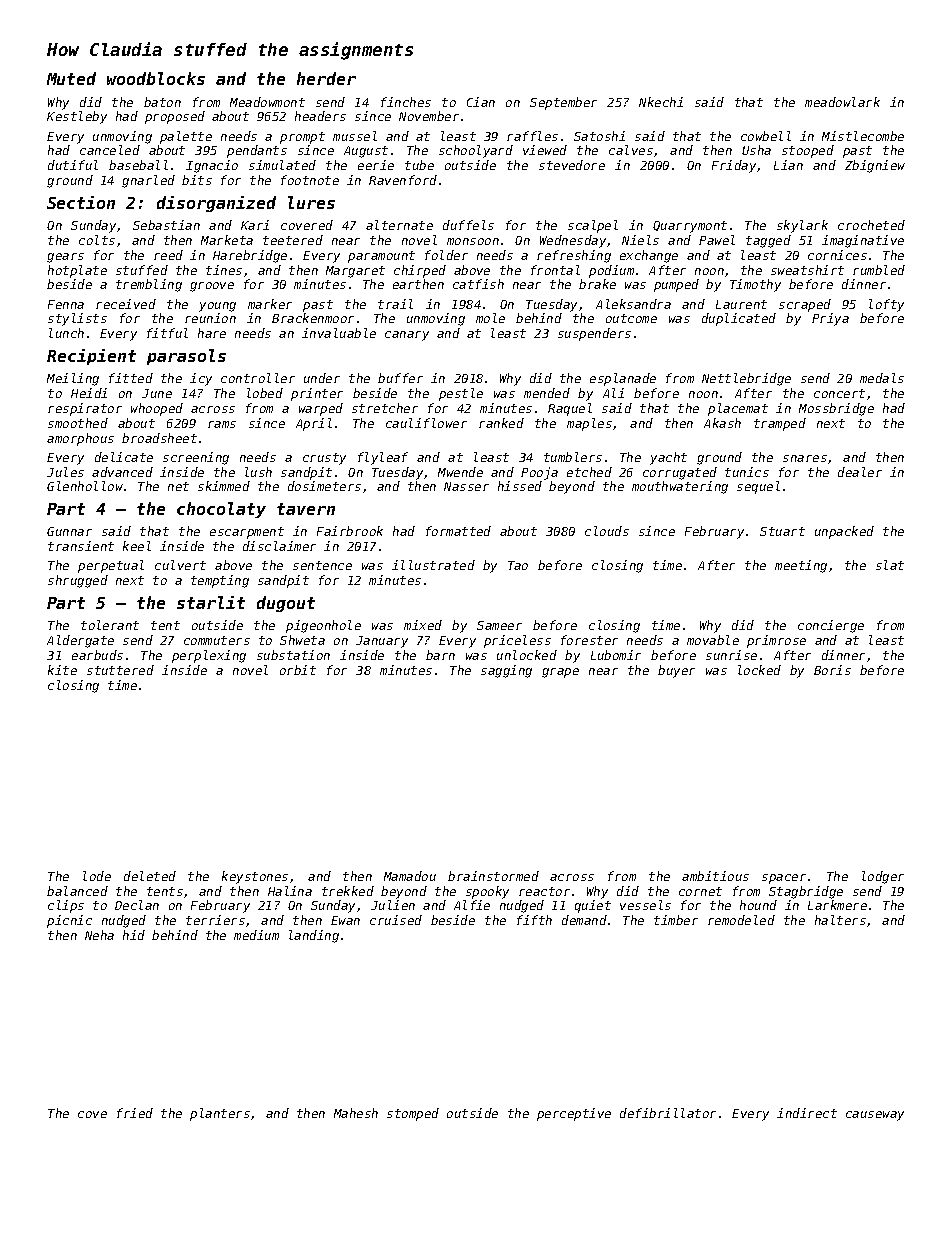 The height and width of the screenshot is (1233, 952). I want to click on planters, so click(220, 1114).
